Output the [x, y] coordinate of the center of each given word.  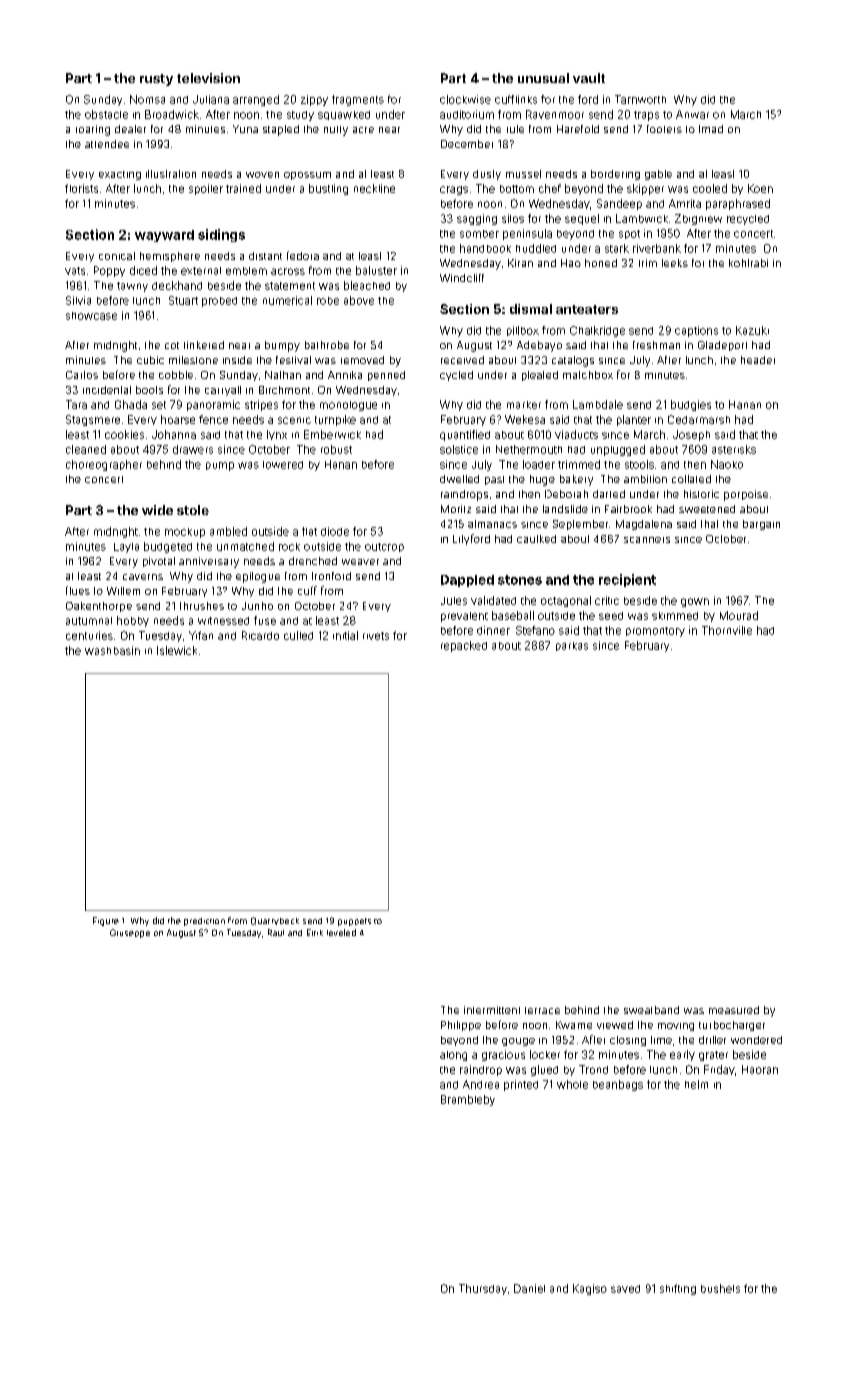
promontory [655, 632]
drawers [193, 449]
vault [589, 78]
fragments [358, 100]
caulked [536, 539]
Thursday [483, 1289]
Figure [106, 921]
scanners [647, 540]
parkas [572, 646]
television [208, 78]
